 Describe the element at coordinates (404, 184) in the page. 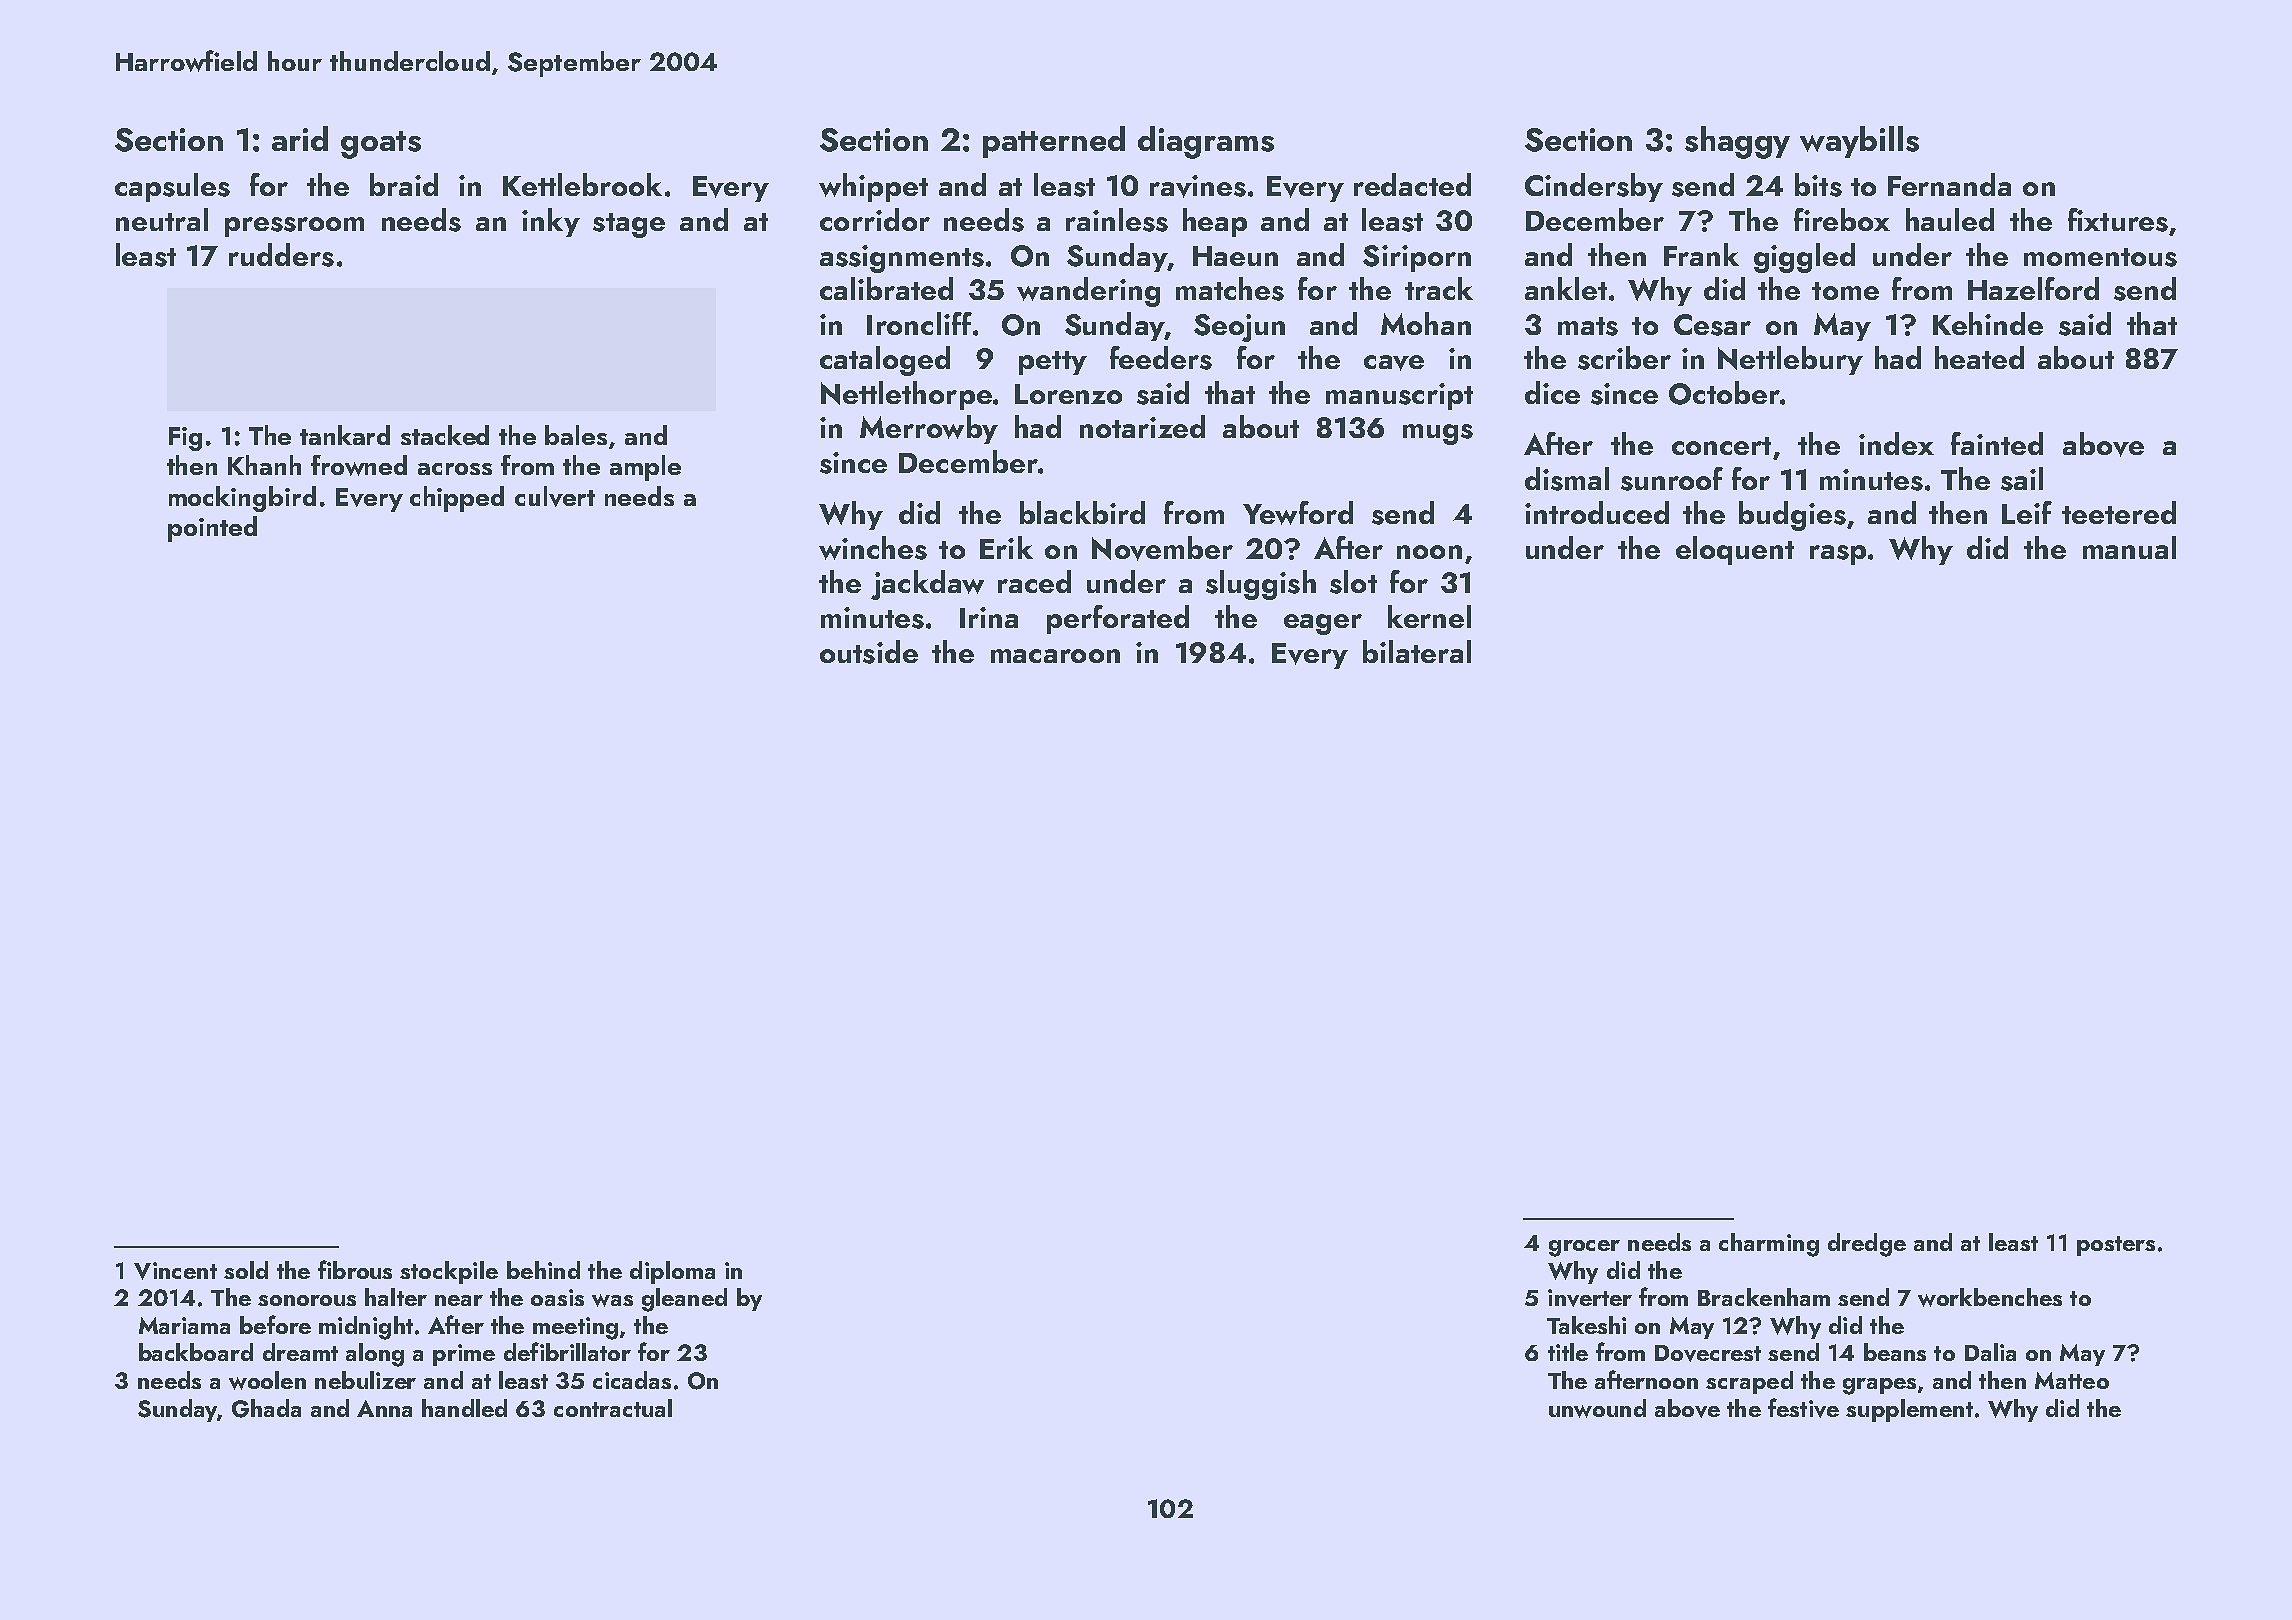

I see `braid` at that location.
